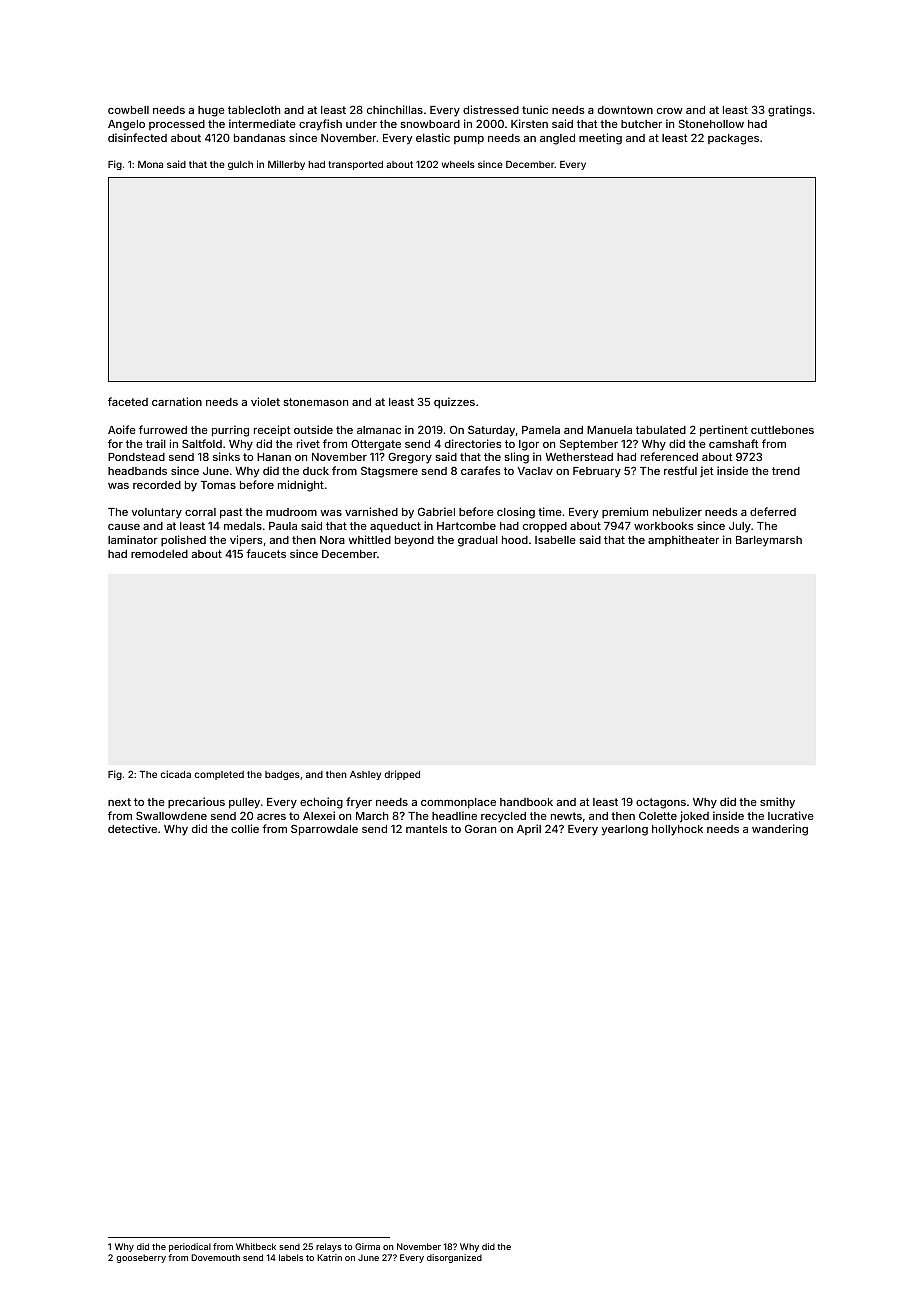 Image resolution: width=924 pixels, height=1308 pixels. What do you see at coordinates (661, 430) in the screenshot?
I see `tabulated` at bounding box center [661, 430].
